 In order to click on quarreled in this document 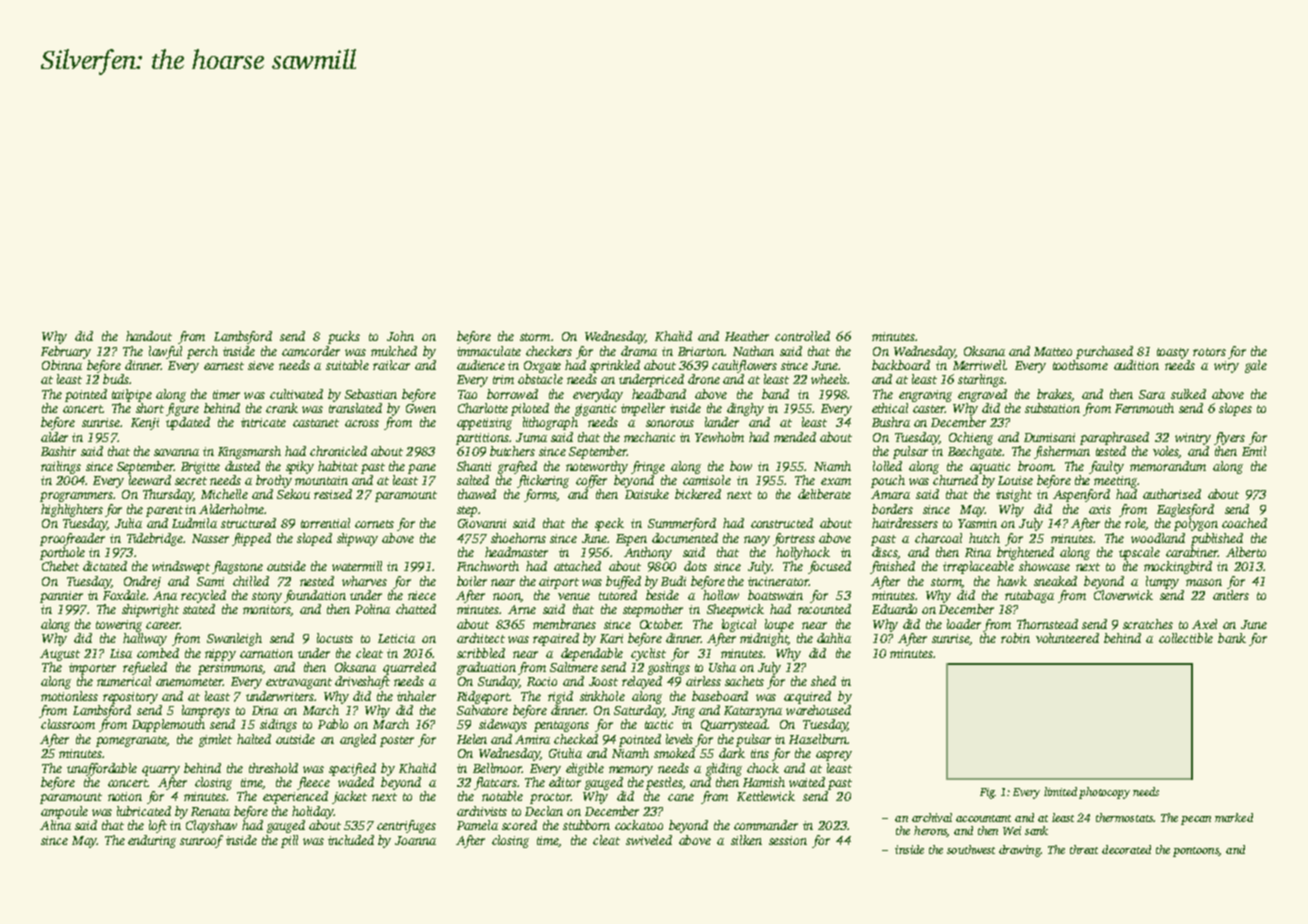, I will do `click(409, 668)`.
